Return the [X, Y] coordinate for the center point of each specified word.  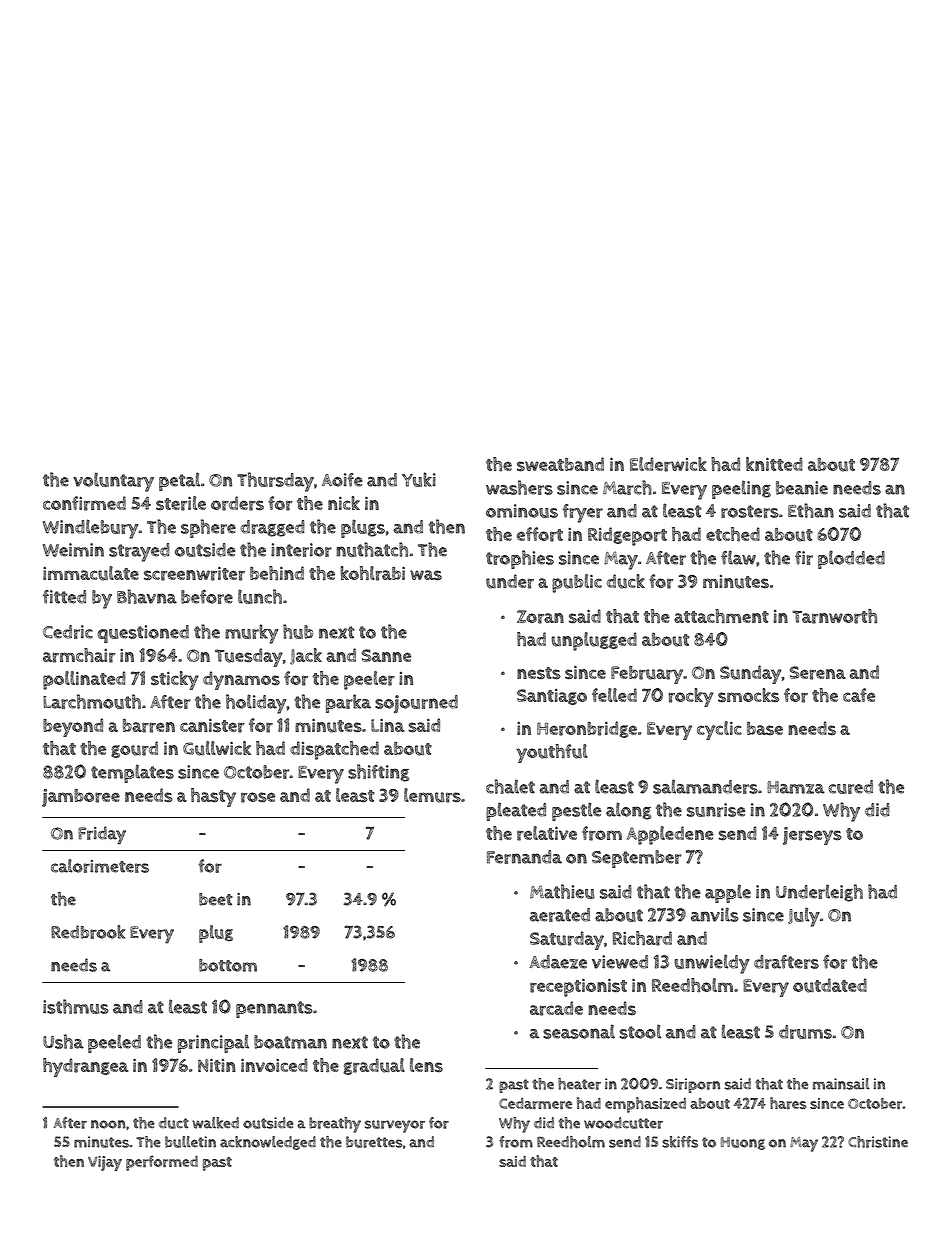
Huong [743, 1143]
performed [162, 1163]
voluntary [113, 482]
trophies [520, 559]
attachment [721, 616]
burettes [374, 1142]
